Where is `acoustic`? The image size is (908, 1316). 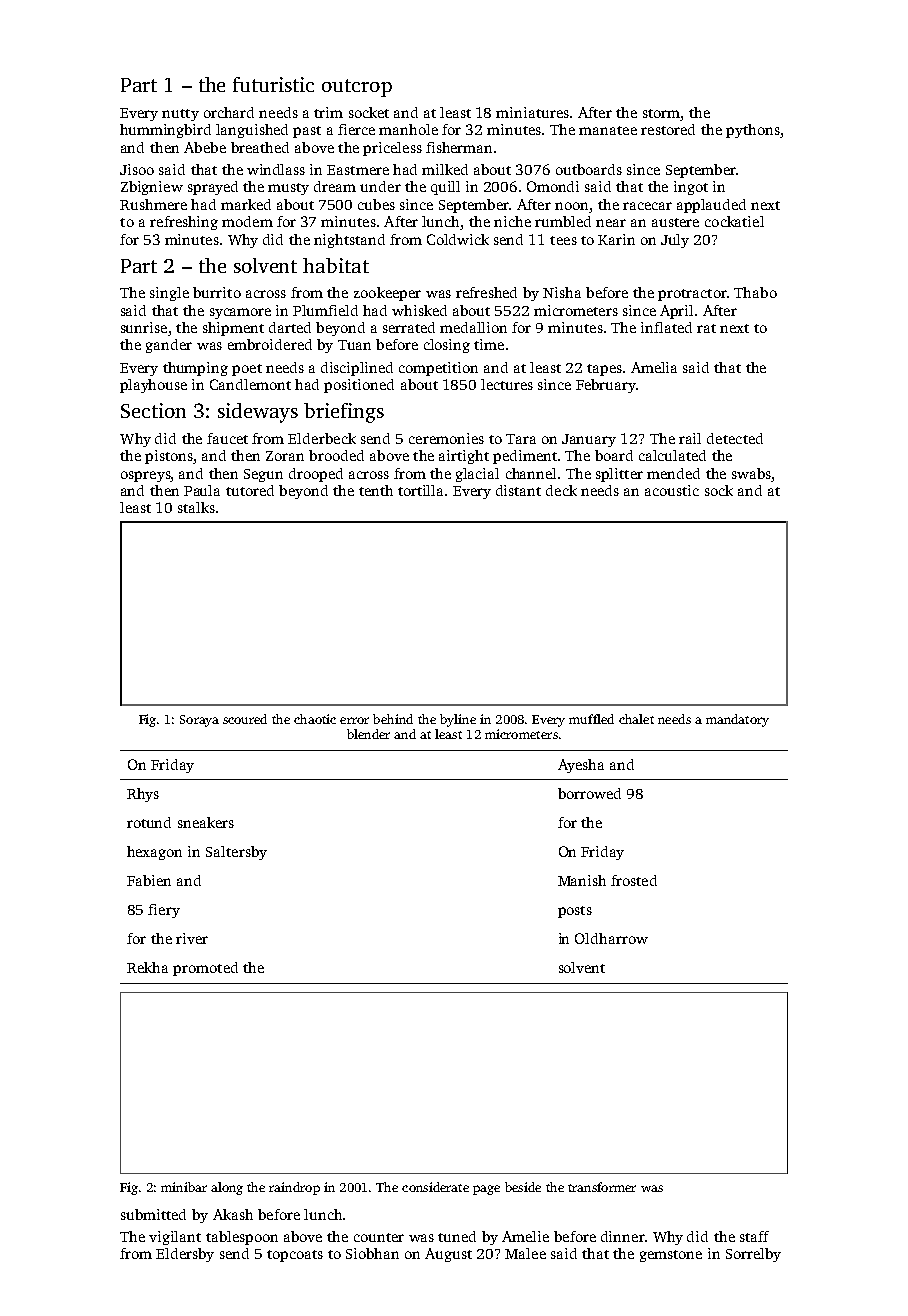
acoustic is located at coordinates (672, 490).
